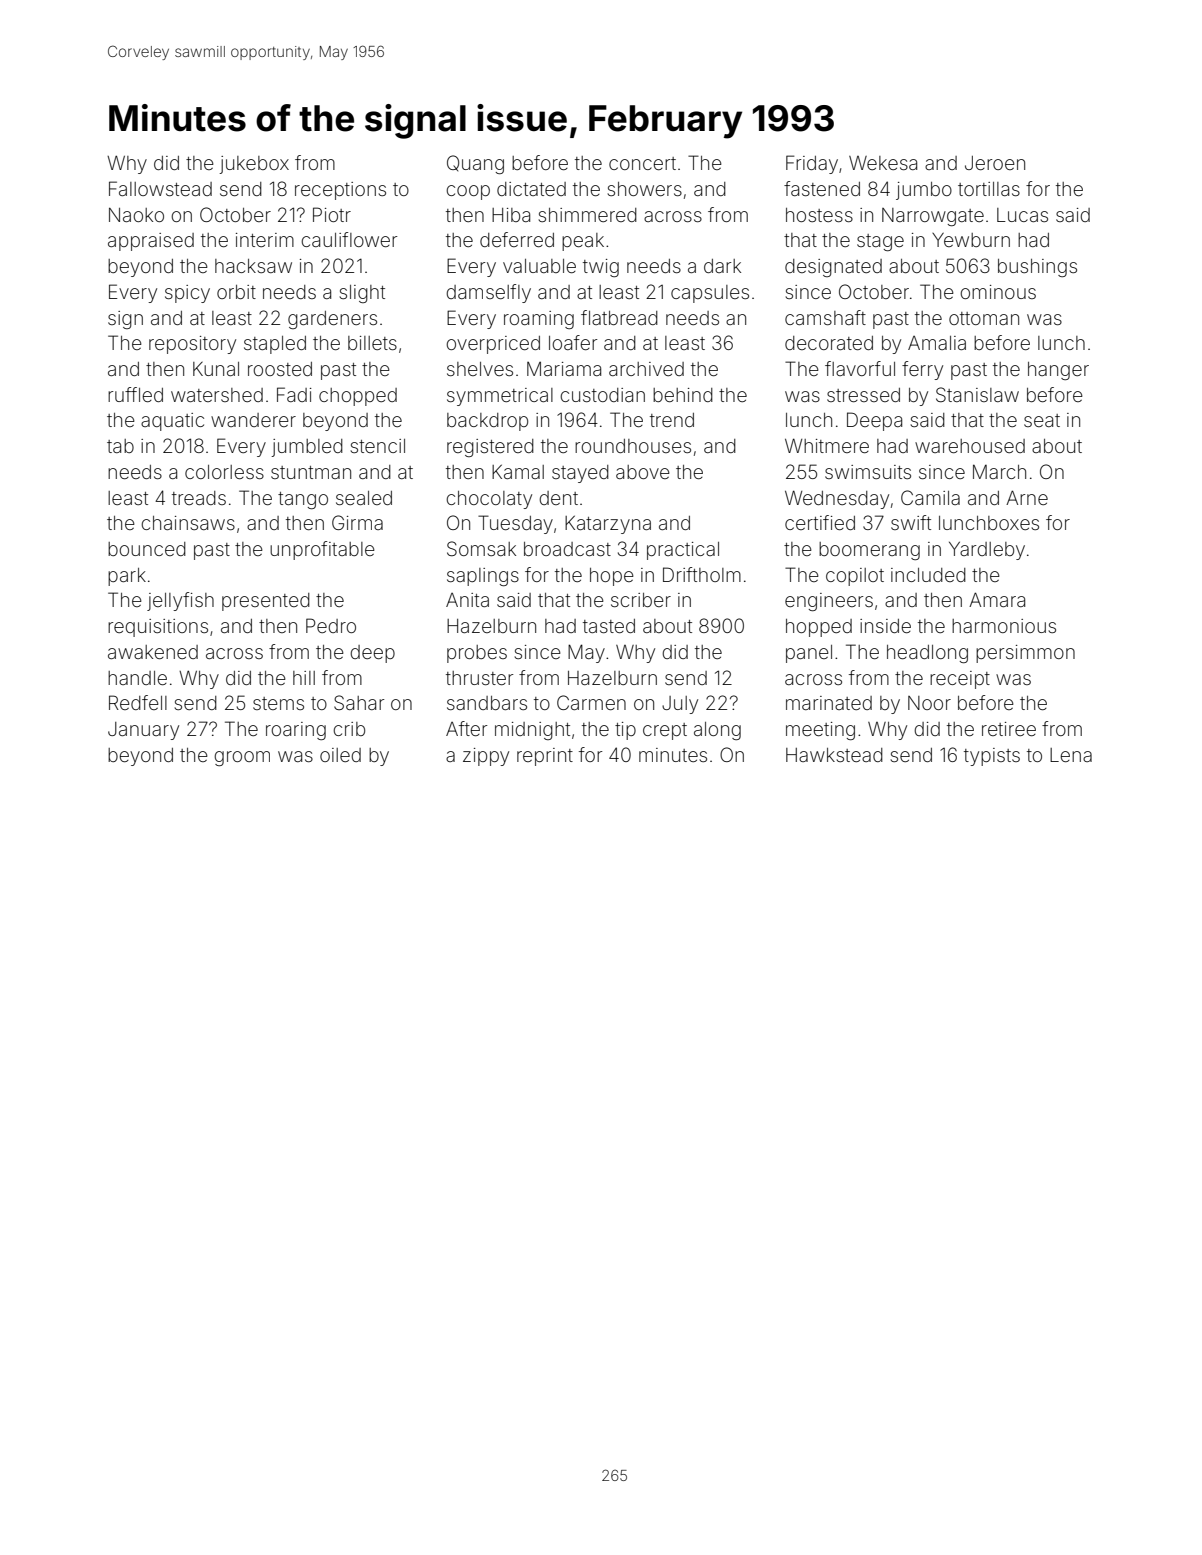 The width and height of the screenshot is (1202, 1555). I want to click on concert, so click(642, 163).
